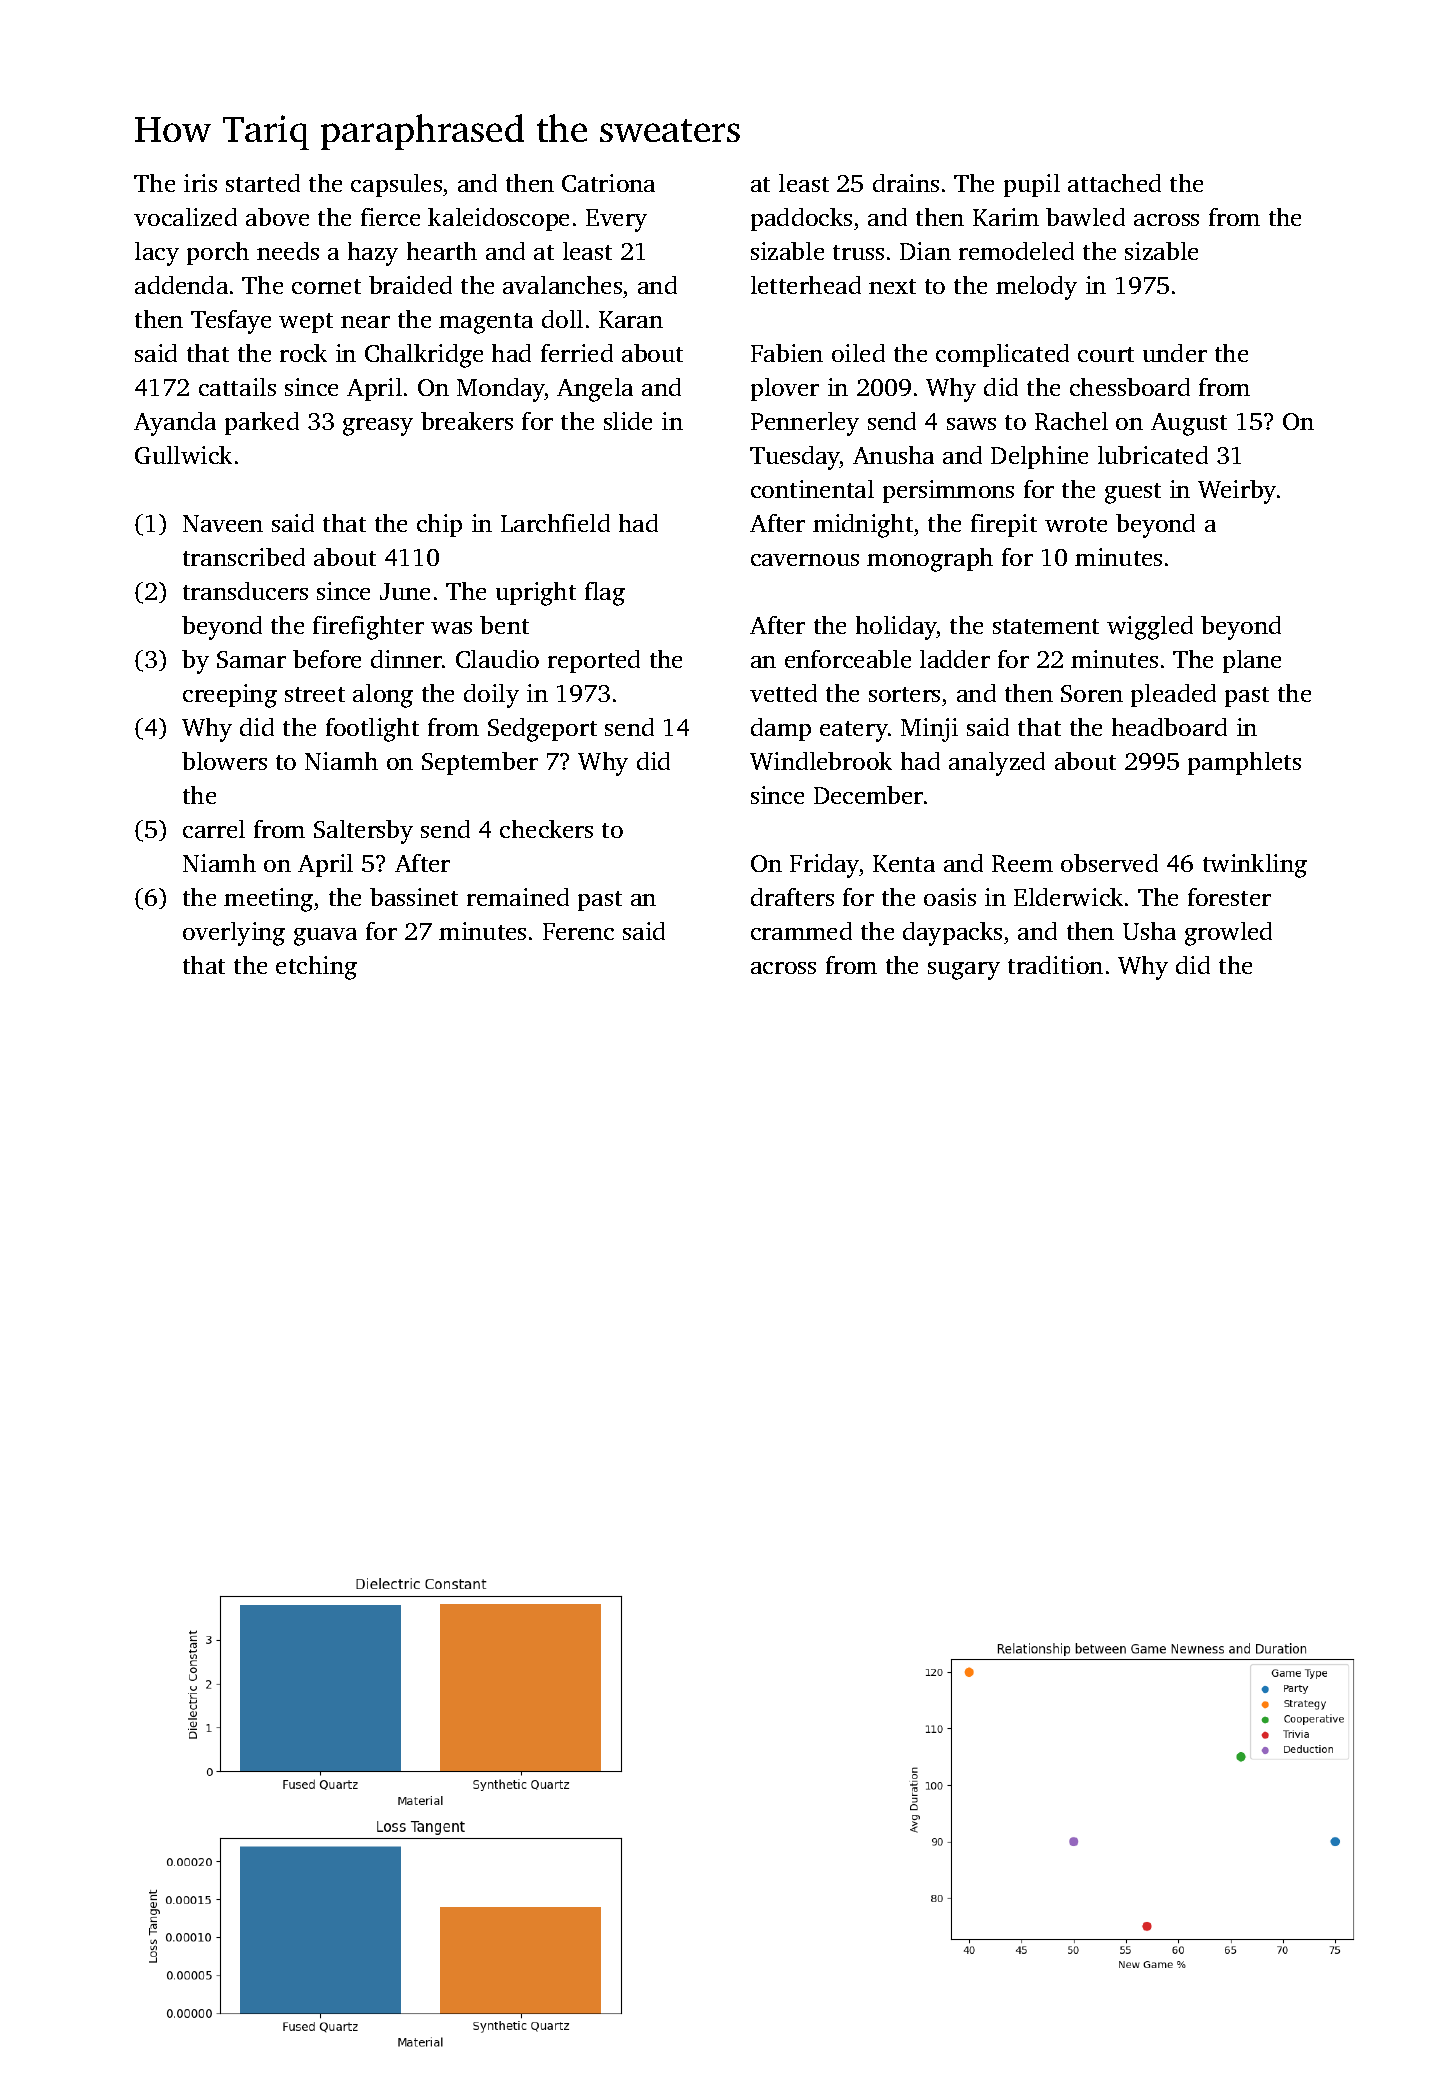 This document has height=2100, width=1450. I want to click on complicated, so click(1002, 355).
